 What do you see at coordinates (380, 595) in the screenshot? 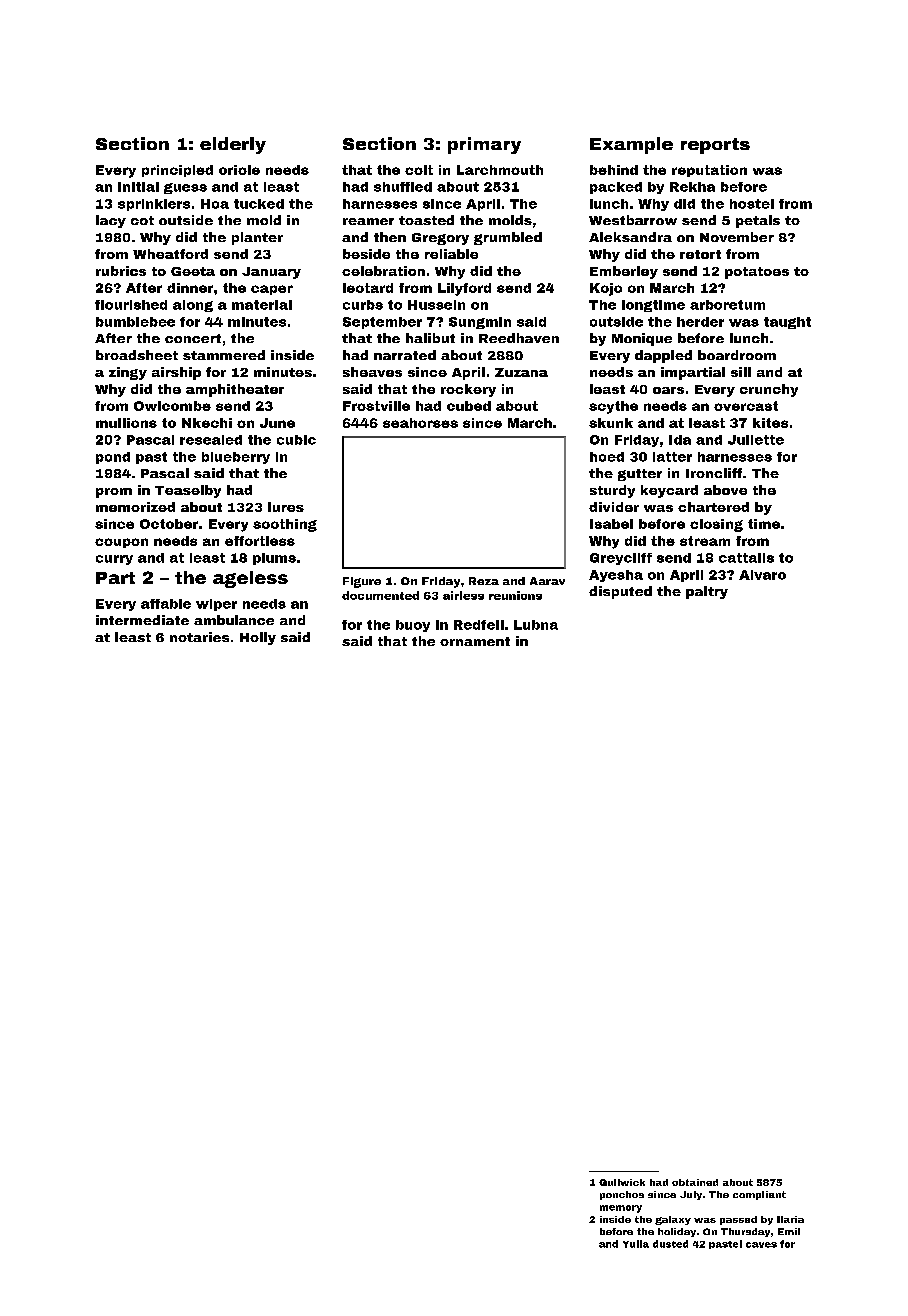
I see `documented` at bounding box center [380, 595].
